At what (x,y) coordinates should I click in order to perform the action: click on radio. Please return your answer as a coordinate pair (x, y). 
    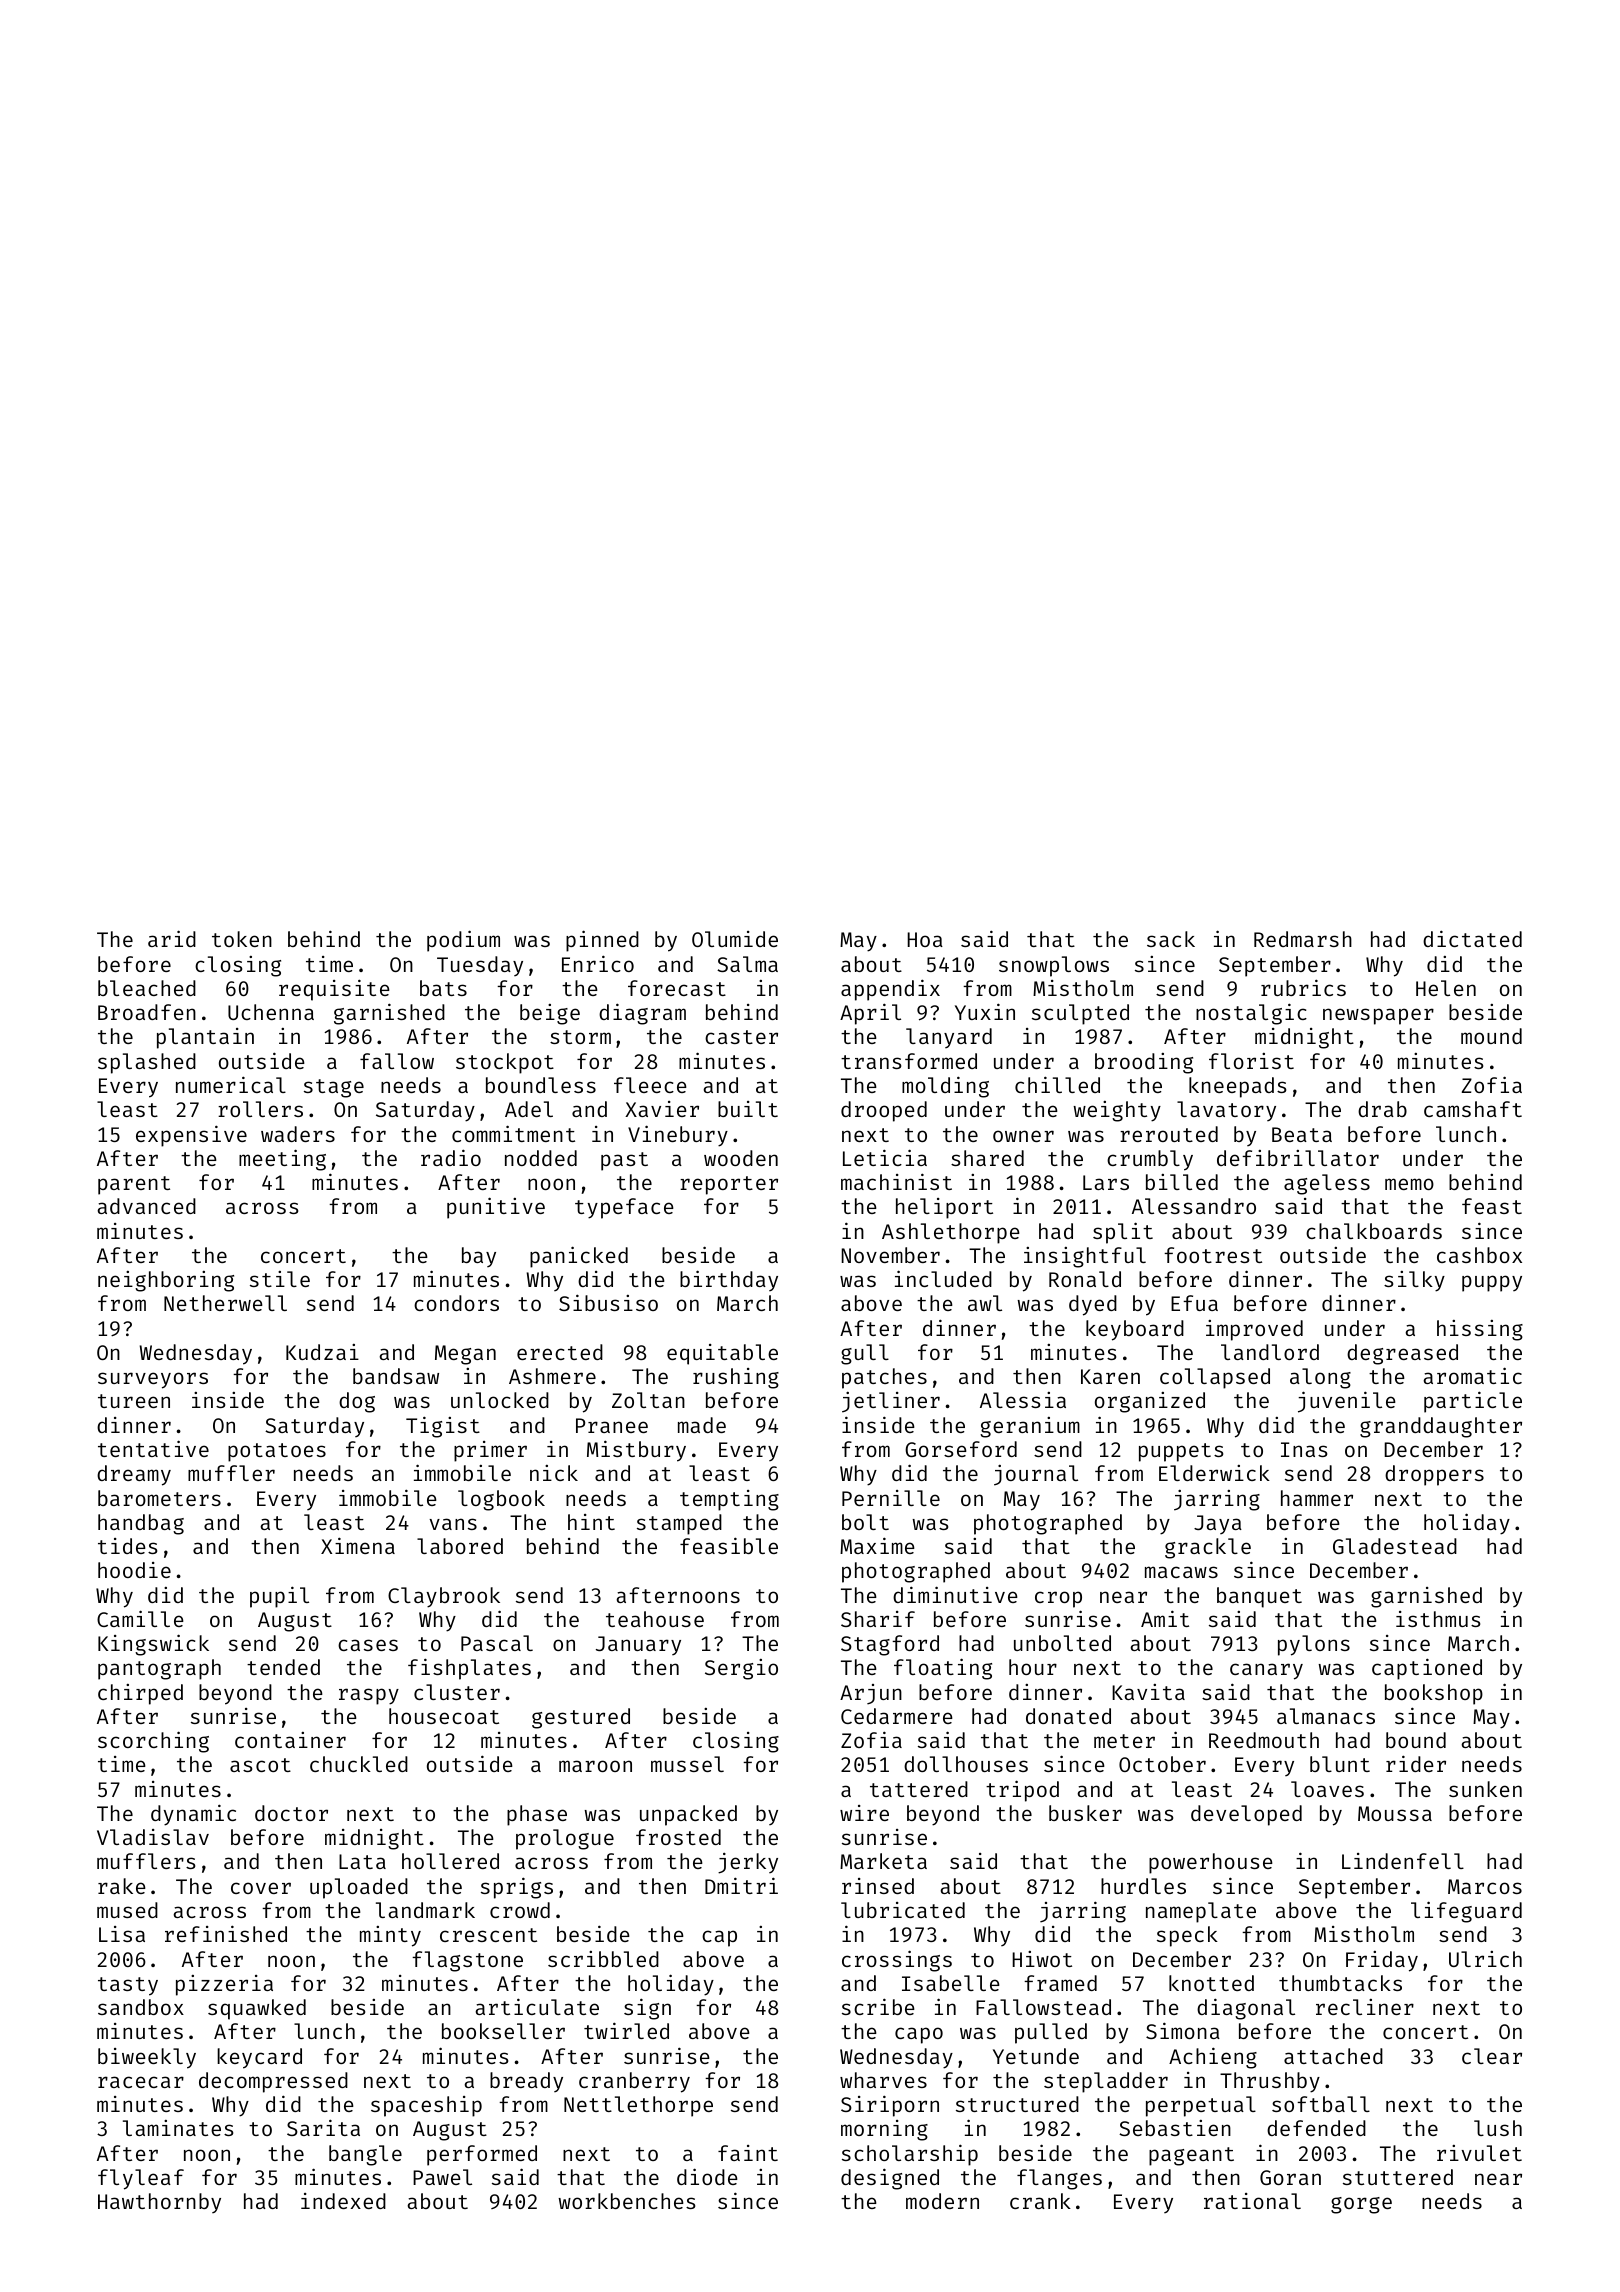
    Looking at the image, I should click on (451, 1157).
